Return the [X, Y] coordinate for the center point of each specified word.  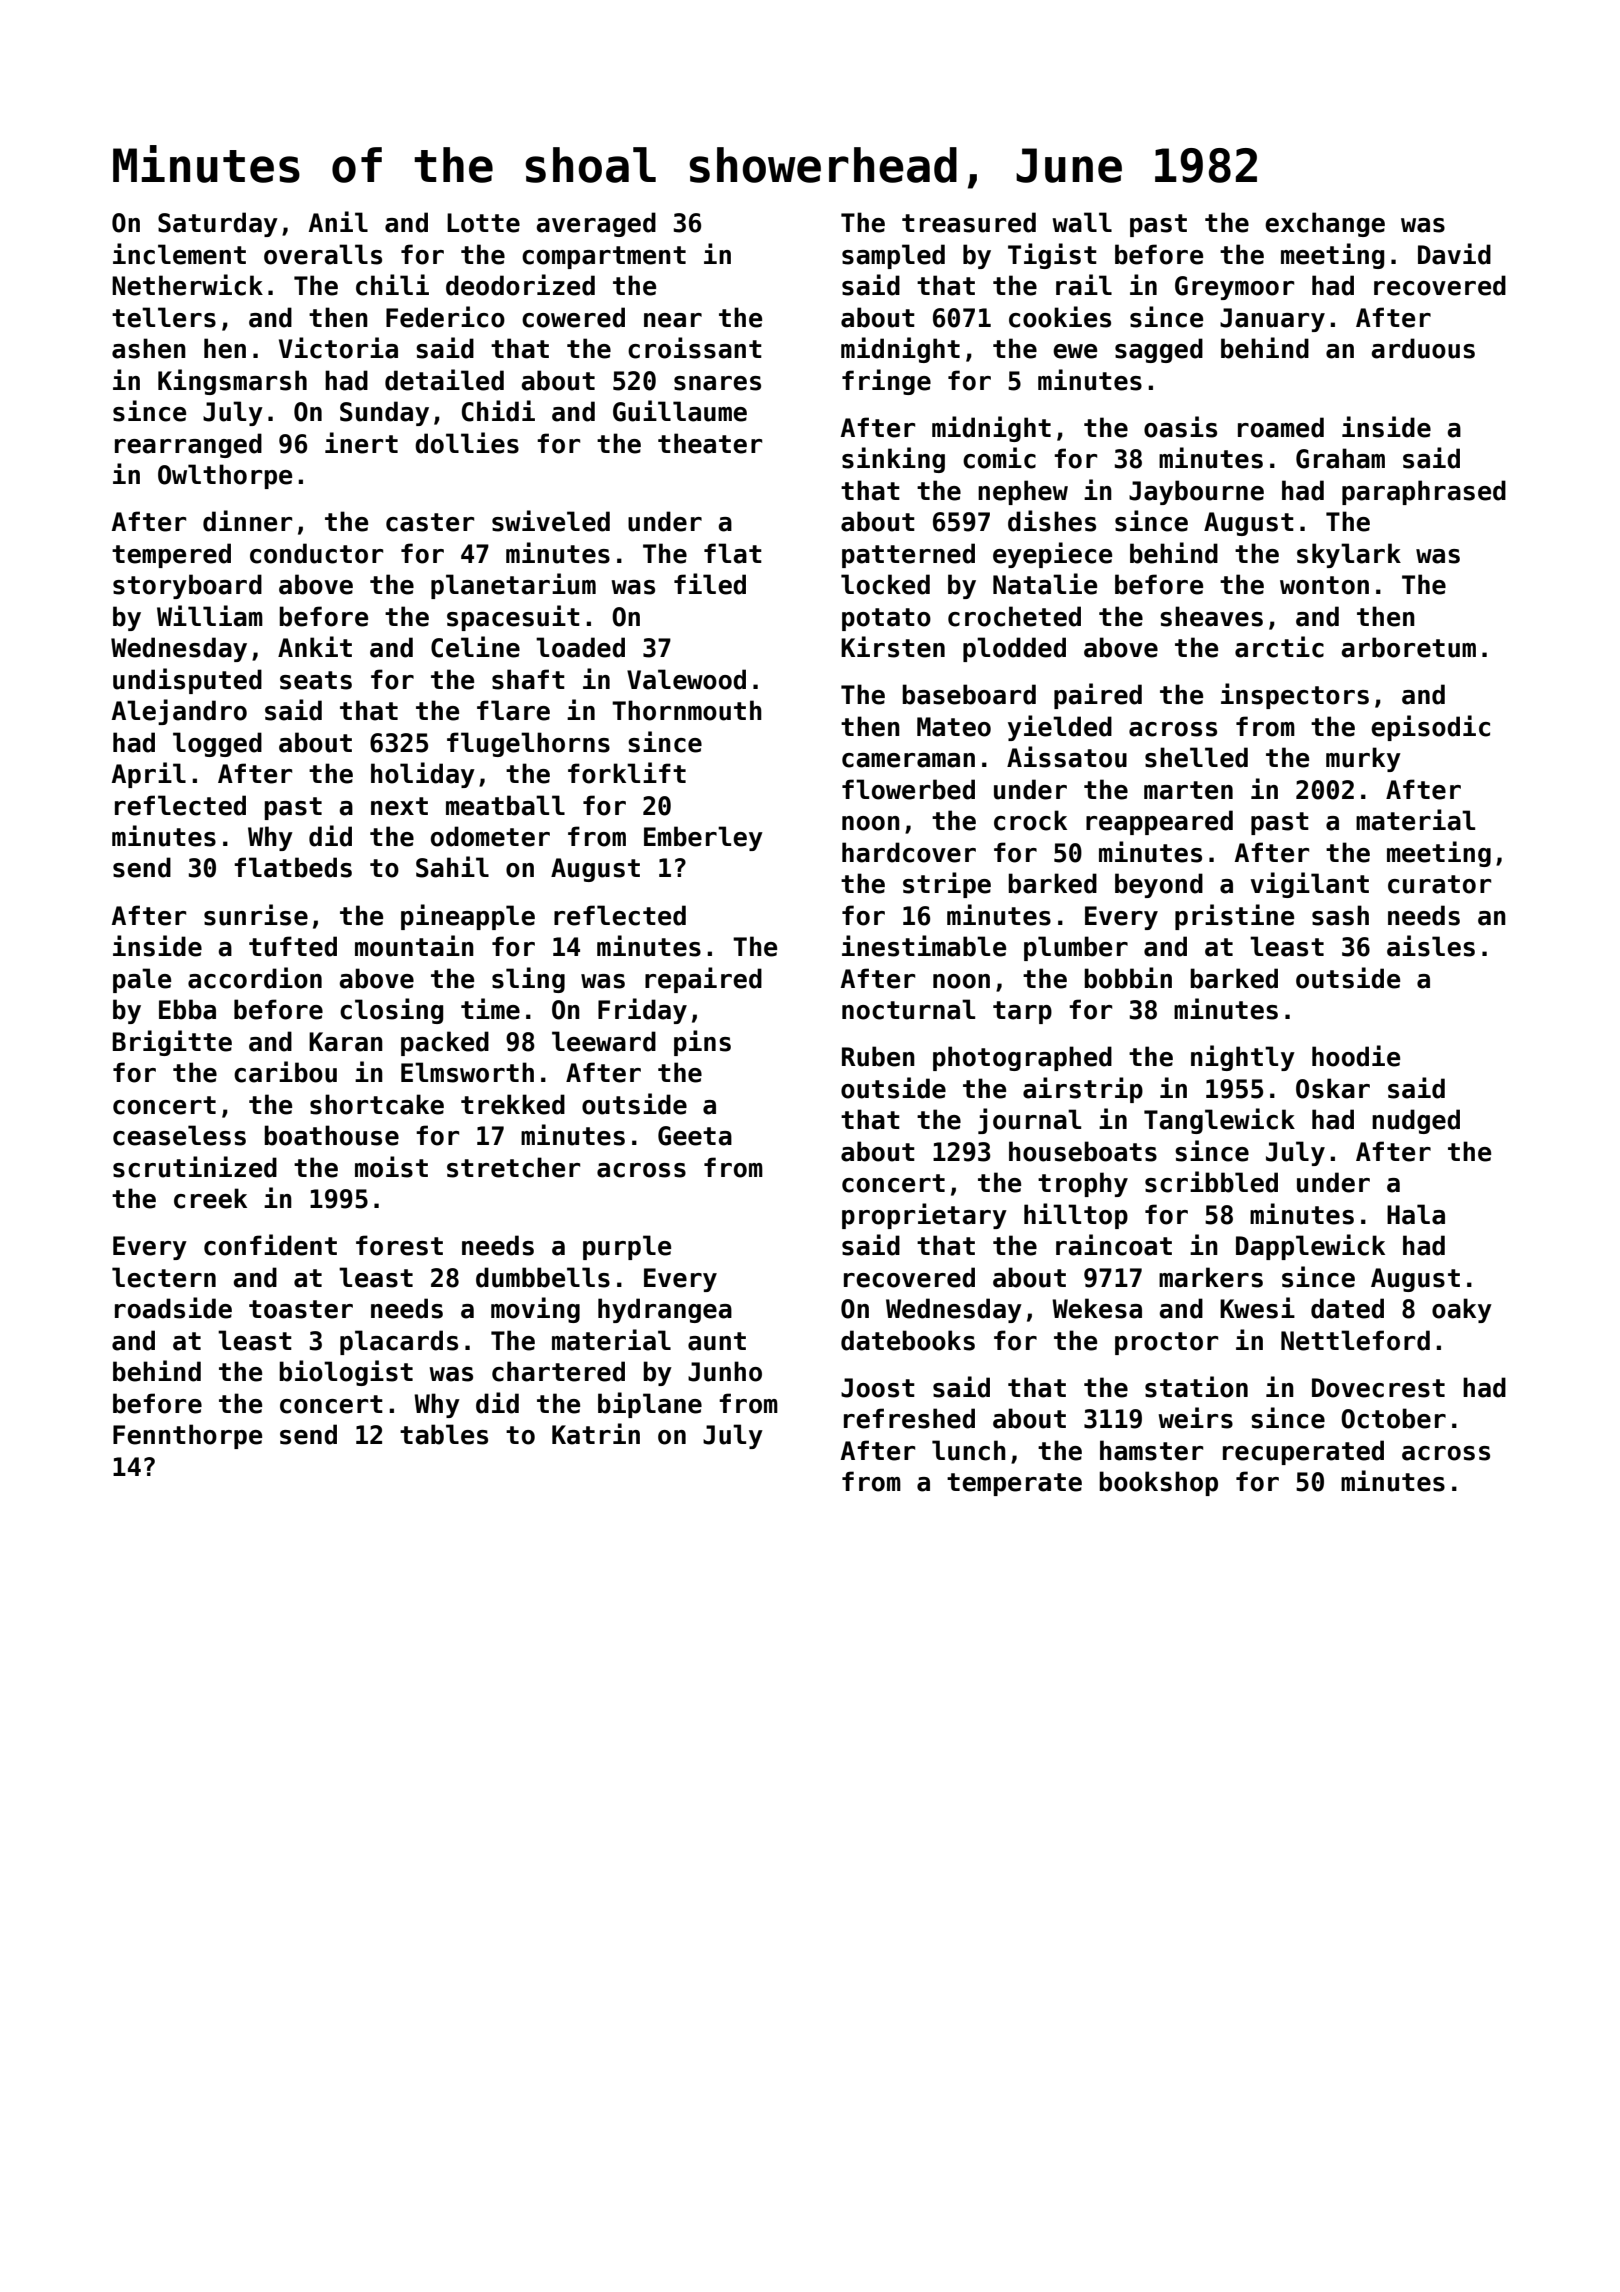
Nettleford [1355, 1340]
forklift [627, 773]
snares [717, 383]
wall [1082, 222]
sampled [893, 256]
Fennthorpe [187, 1436]
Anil [338, 221]
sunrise [256, 915]
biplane [650, 1405]
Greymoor [1234, 288]
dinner [247, 521]
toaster [301, 1309]
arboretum [1408, 647]
